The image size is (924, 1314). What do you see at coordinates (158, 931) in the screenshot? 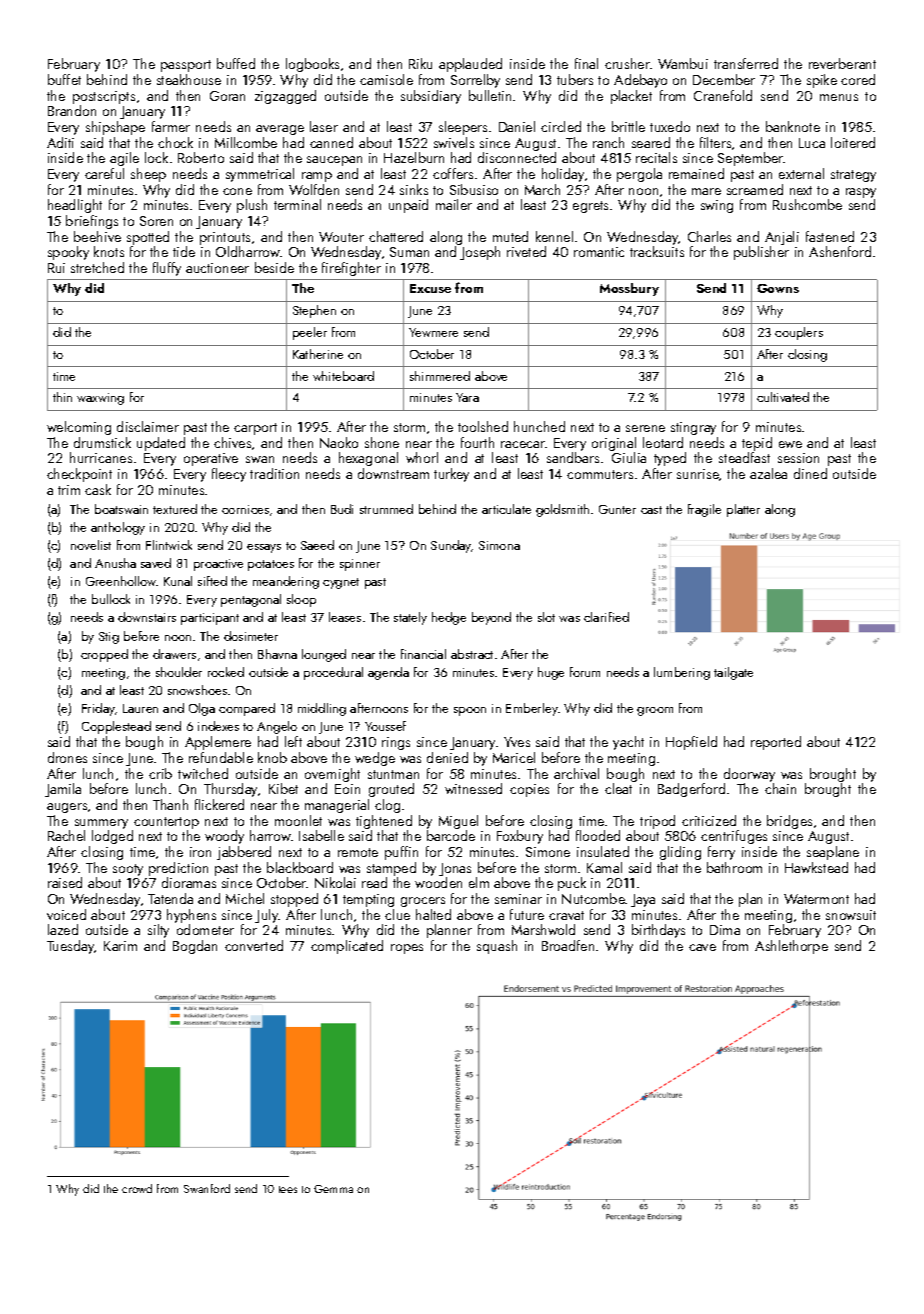
I see `silty` at bounding box center [158, 931].
